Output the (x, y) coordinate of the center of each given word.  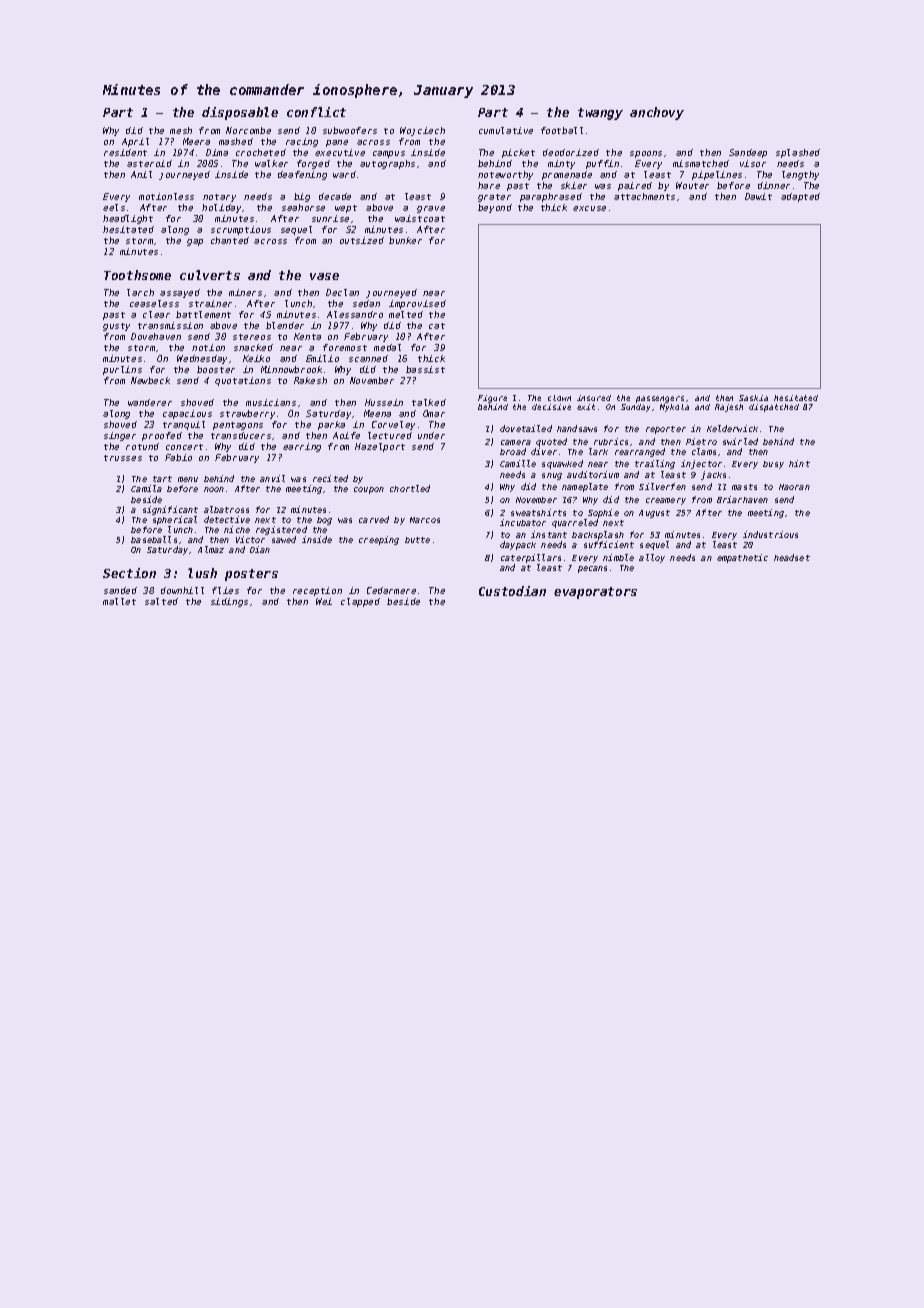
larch (140, 292)
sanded (120, 590)
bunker (405, 240)
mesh (181, 130)
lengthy (800, 175)
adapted (800, 197)
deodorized (571, 152)
